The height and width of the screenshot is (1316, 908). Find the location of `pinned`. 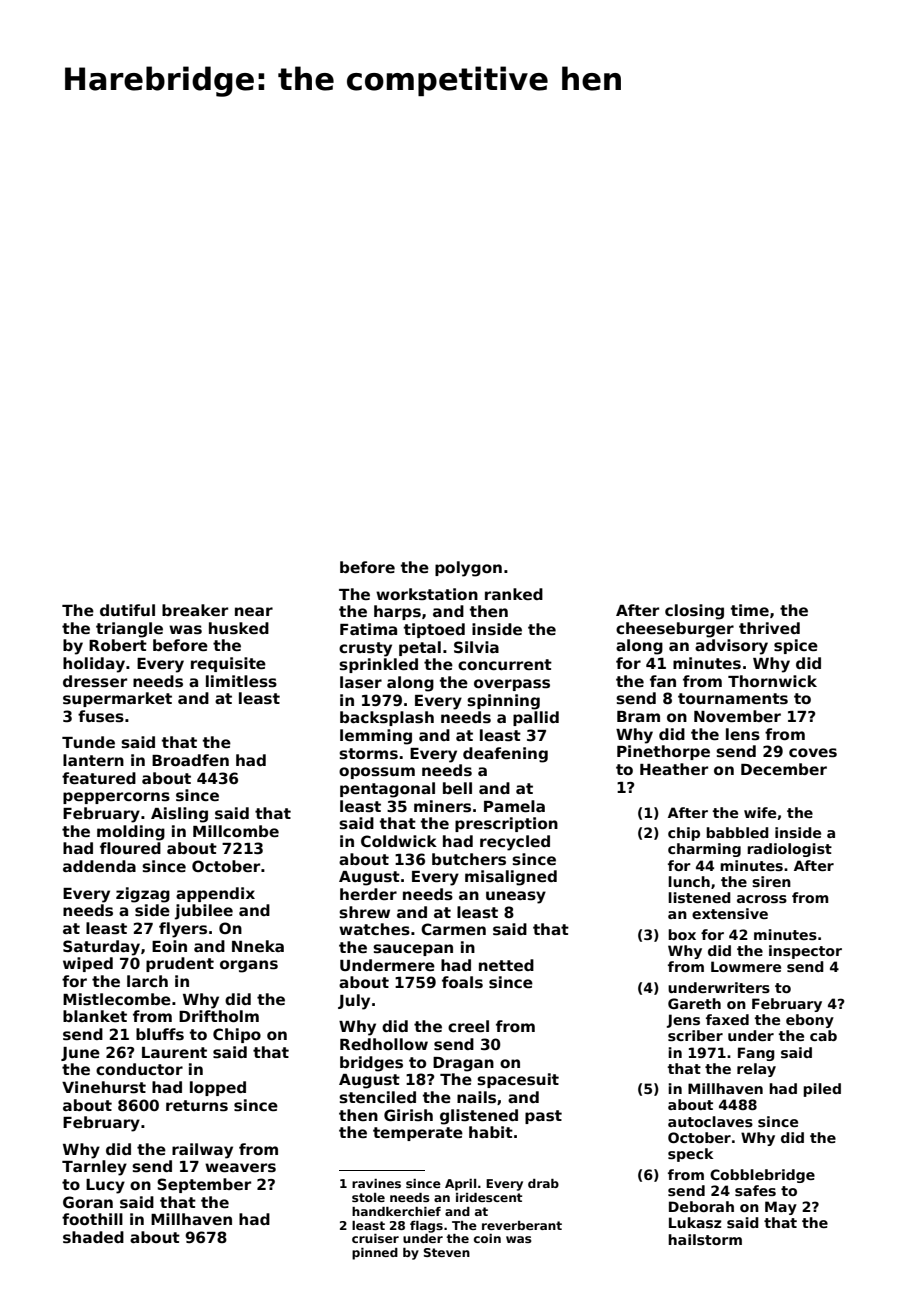

pinned is located at coordinates (375, 1254).
